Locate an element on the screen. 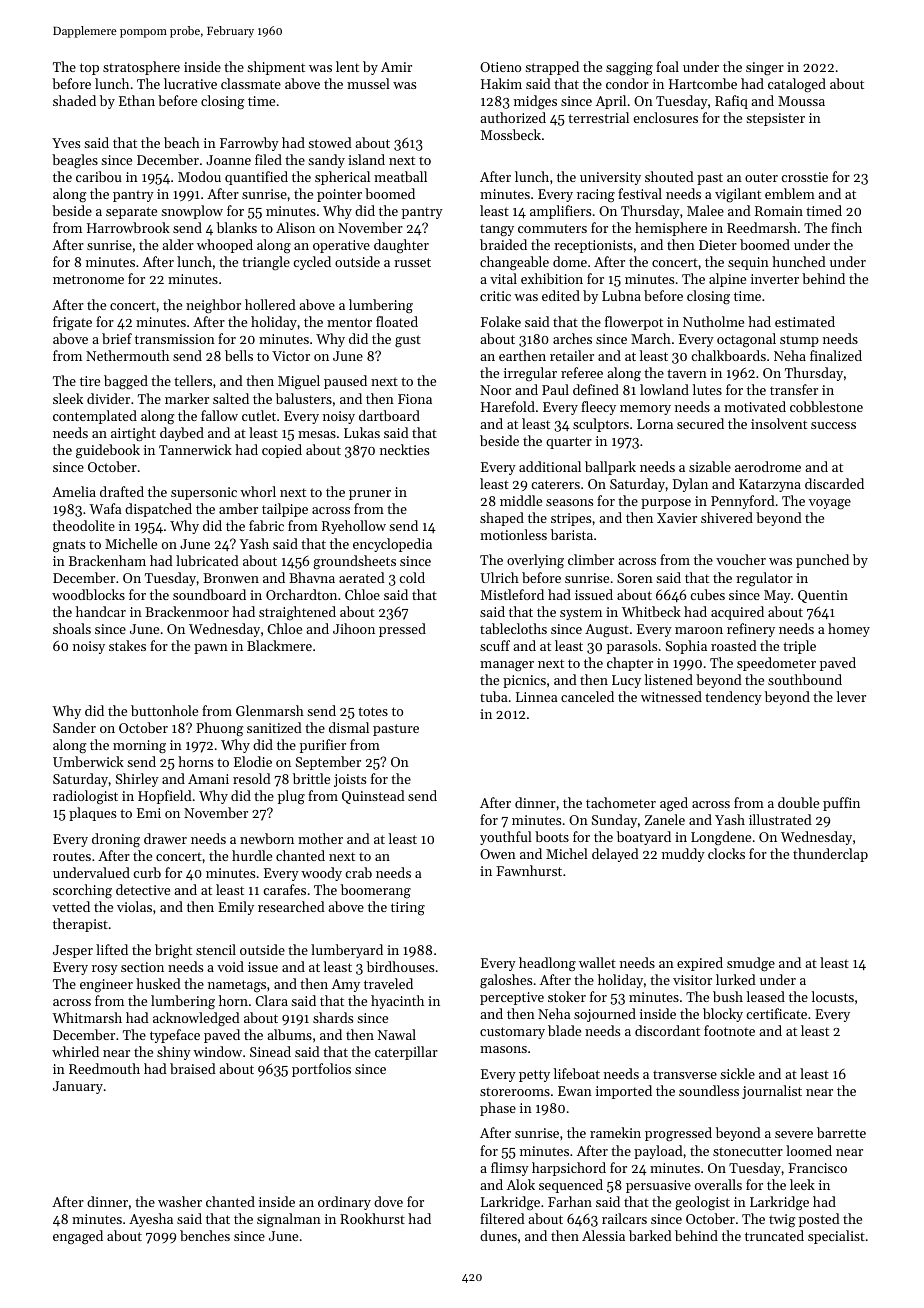  dunes is located at coordinates (498, 1235).
